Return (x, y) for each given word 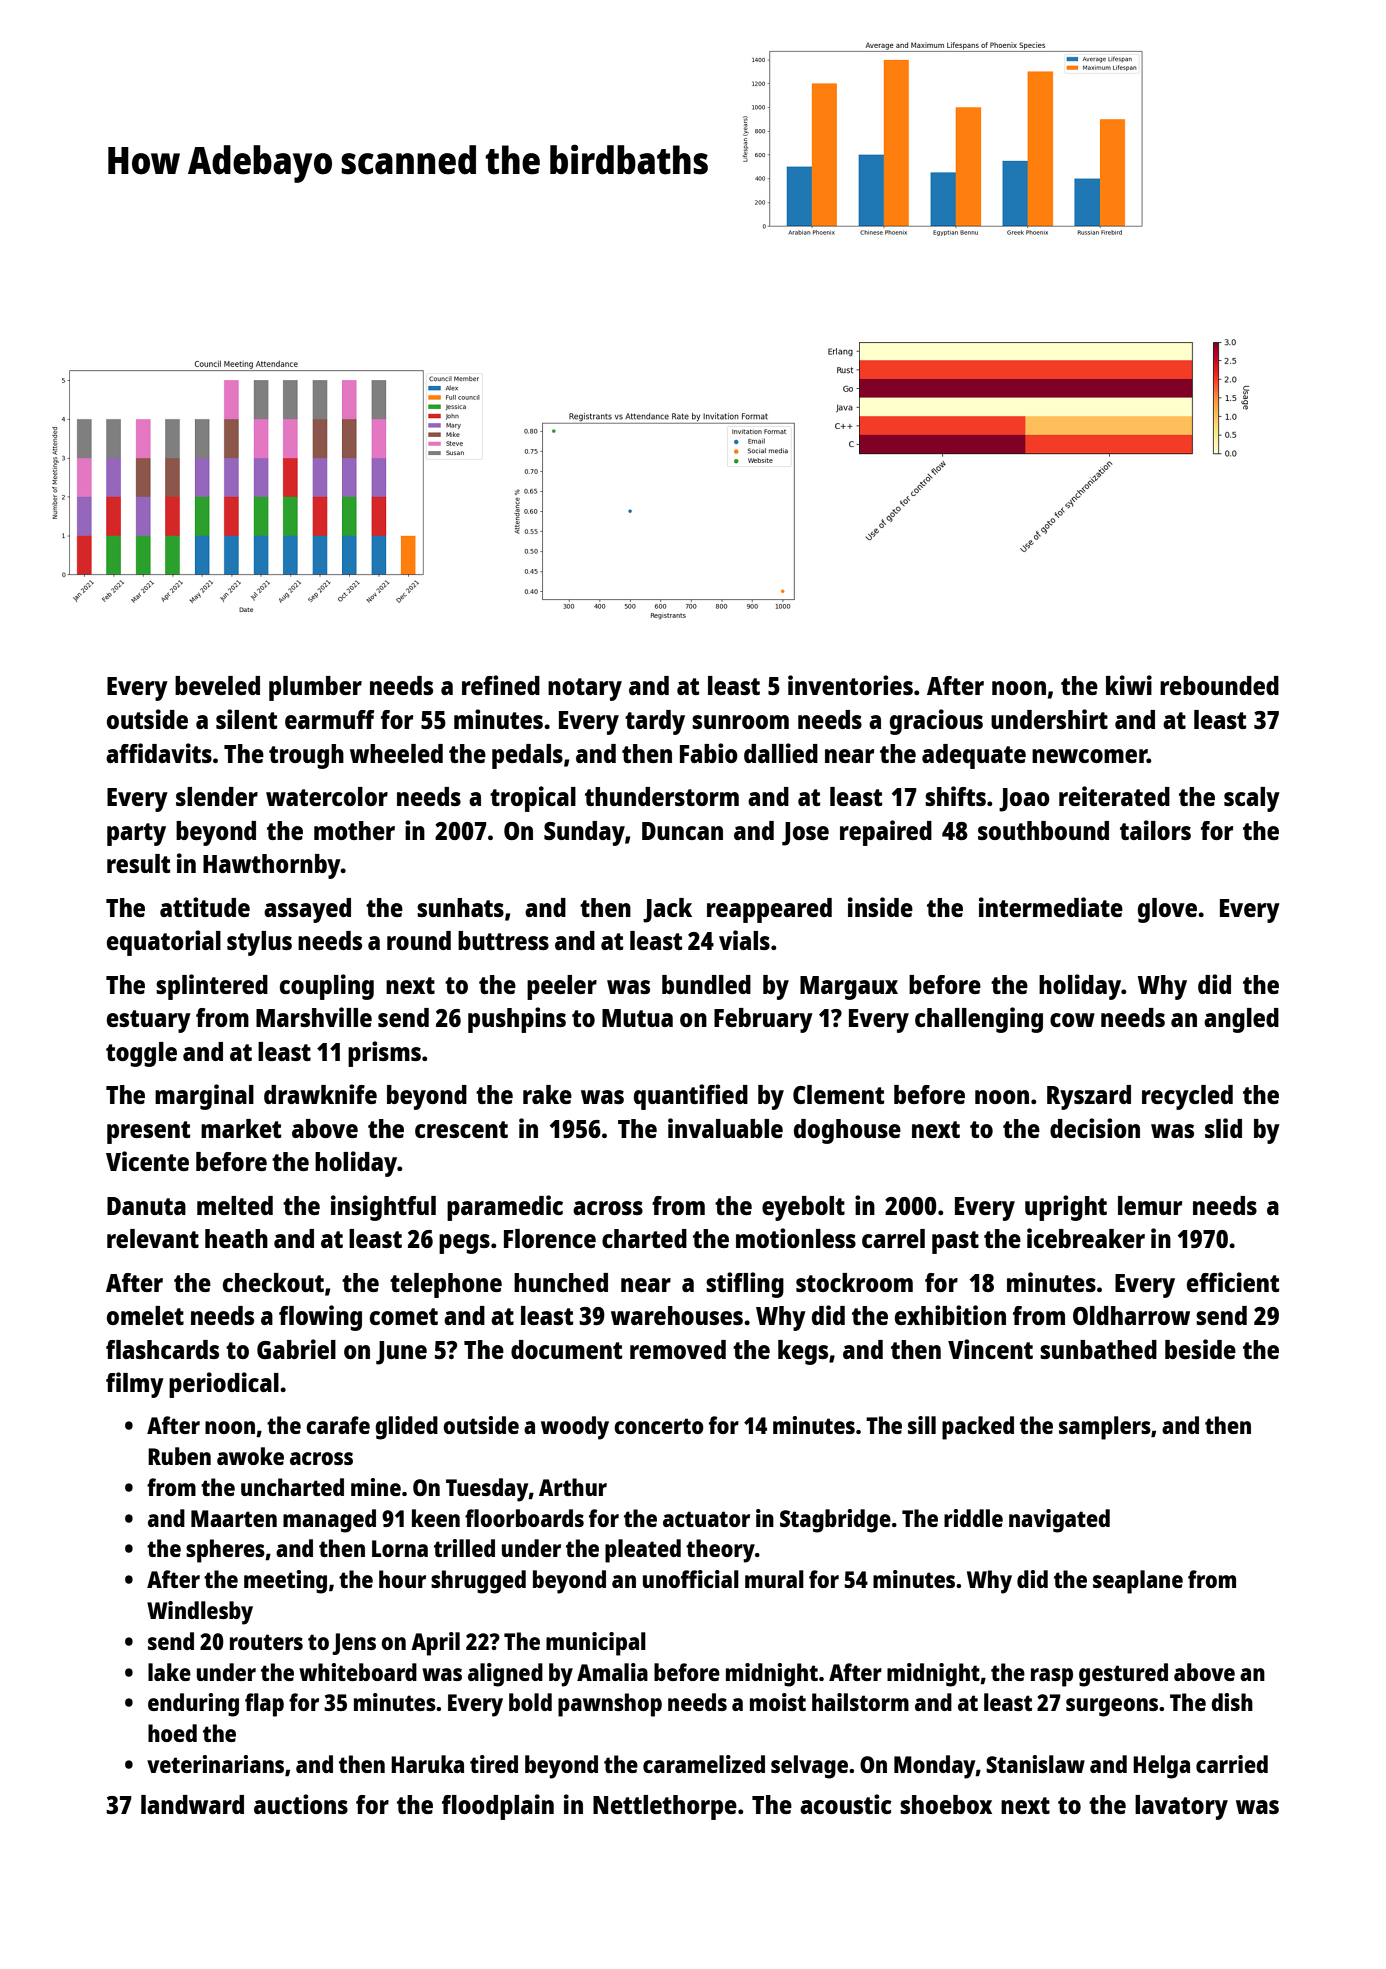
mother (354, 830)
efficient (1233, 1282)
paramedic (505, 1208)
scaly (1252, 799)
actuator (706, 1519)
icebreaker (1086, 1238)
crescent (461, 1129)
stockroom (854, 1282)
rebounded (1219, 685)
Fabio (709, 753)
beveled (217, 685)
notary (585, 689)
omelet (145, 1315)
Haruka (427, 1764)
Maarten (234, 1518)
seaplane (1138, 1582)
